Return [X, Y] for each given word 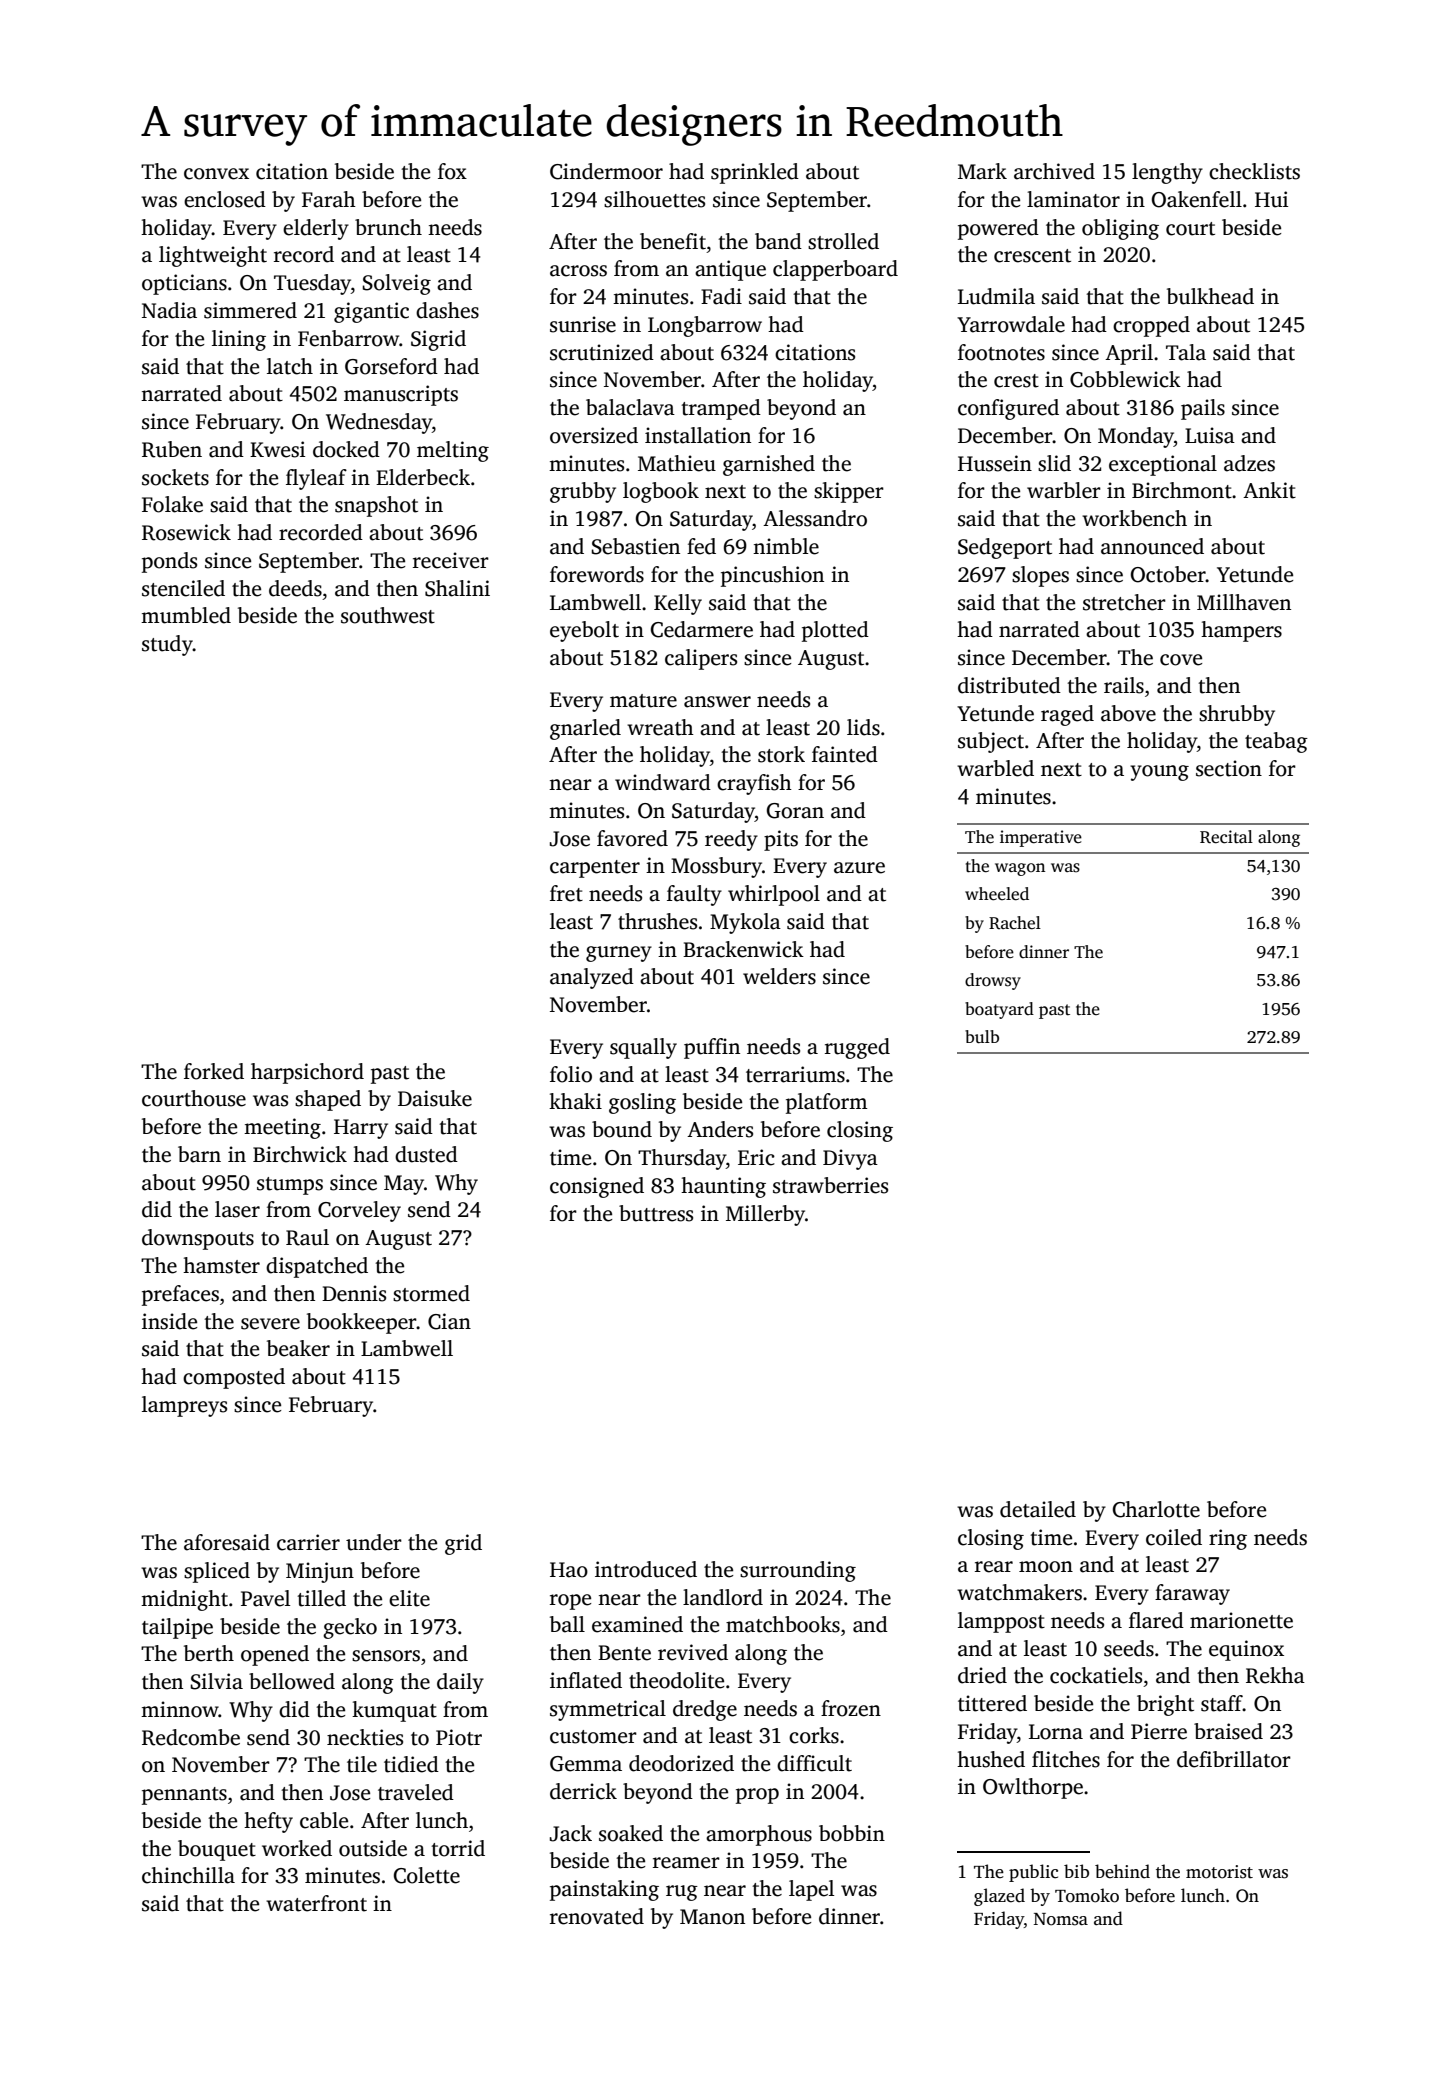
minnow [180, 1709]
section [1229, 768]
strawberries [830, 1185]
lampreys [184, 1406]
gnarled [585, 729]
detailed [1038, 1509]
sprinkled [755, 173]
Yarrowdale [1011, 324]
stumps [290, 1186]
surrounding [798, 1571]
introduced [646, 1569]
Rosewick [186, 532]
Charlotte [1156, 1509]
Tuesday [312, 284]
